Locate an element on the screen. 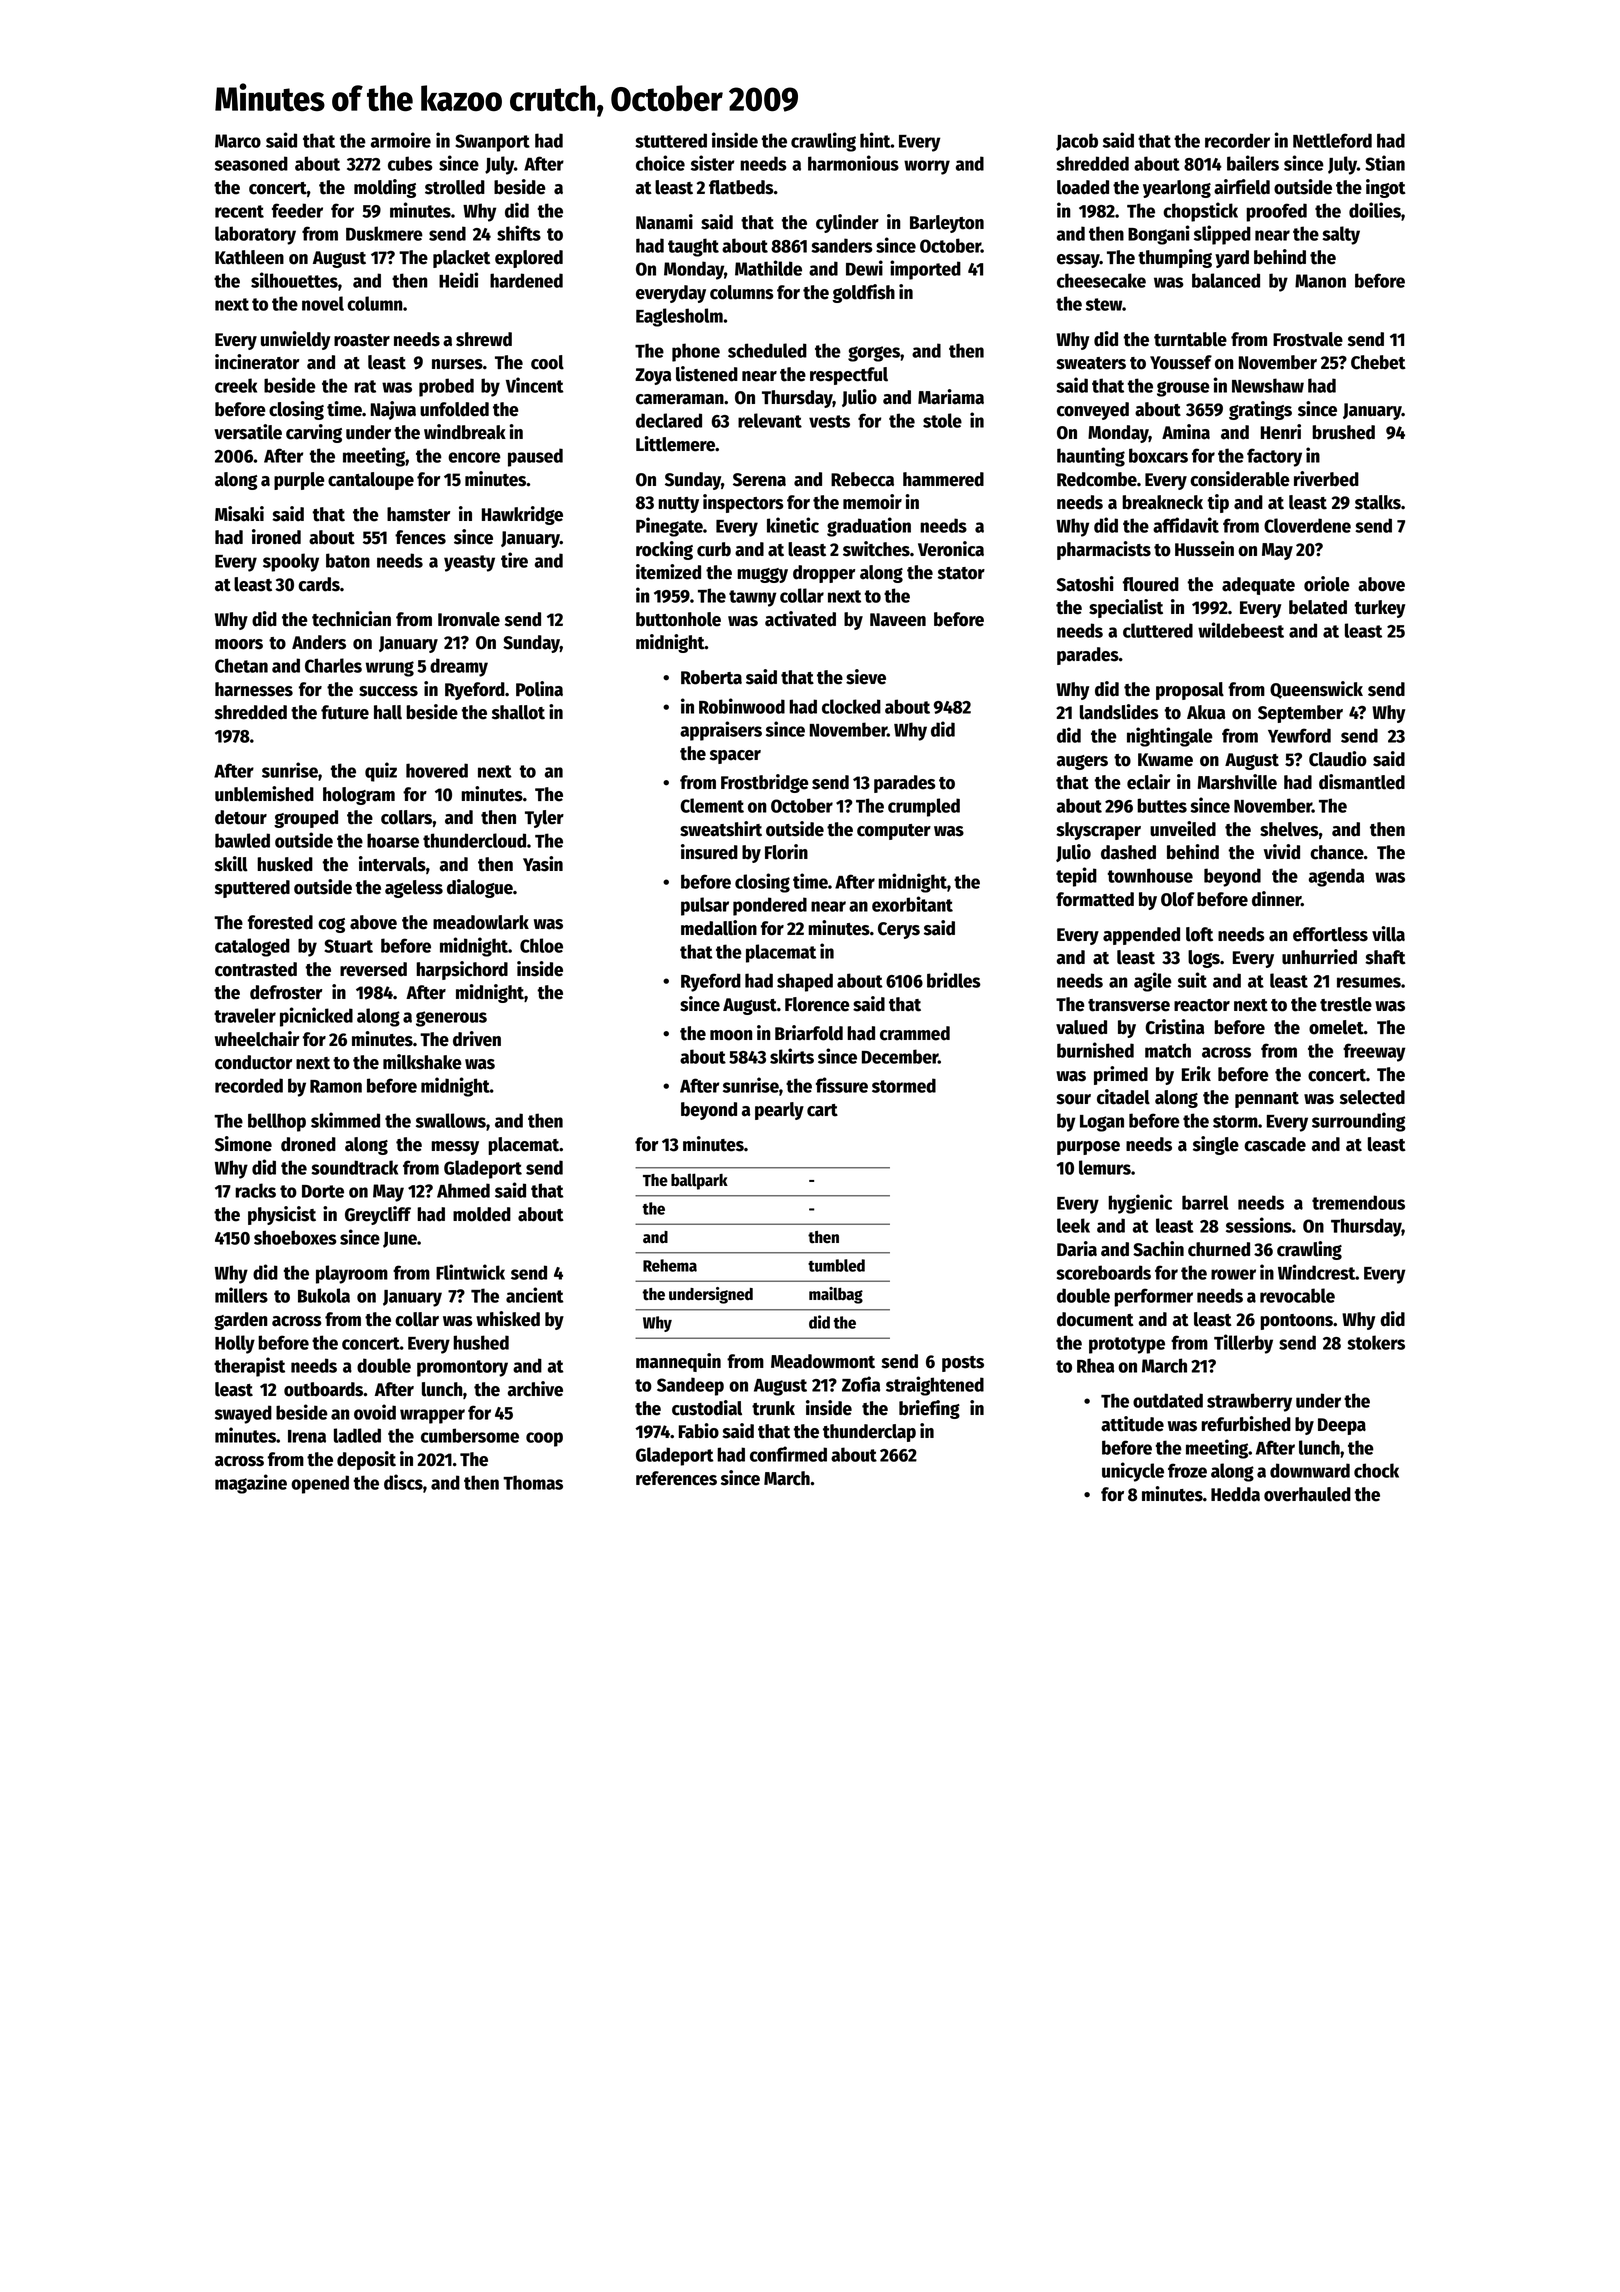  magazine is located at coordinates (251, 1484).
